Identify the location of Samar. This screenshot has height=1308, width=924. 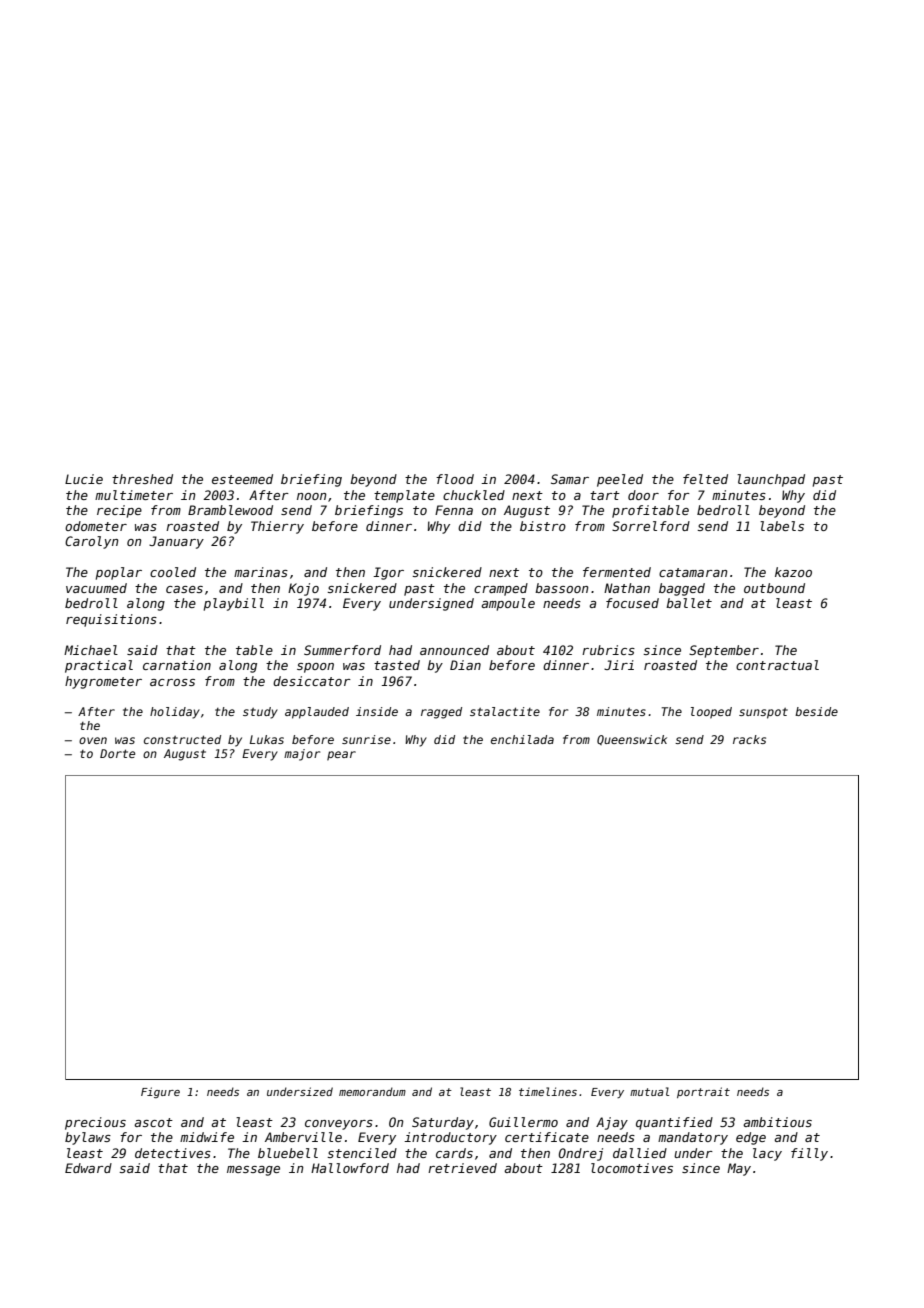
(570, 479).
